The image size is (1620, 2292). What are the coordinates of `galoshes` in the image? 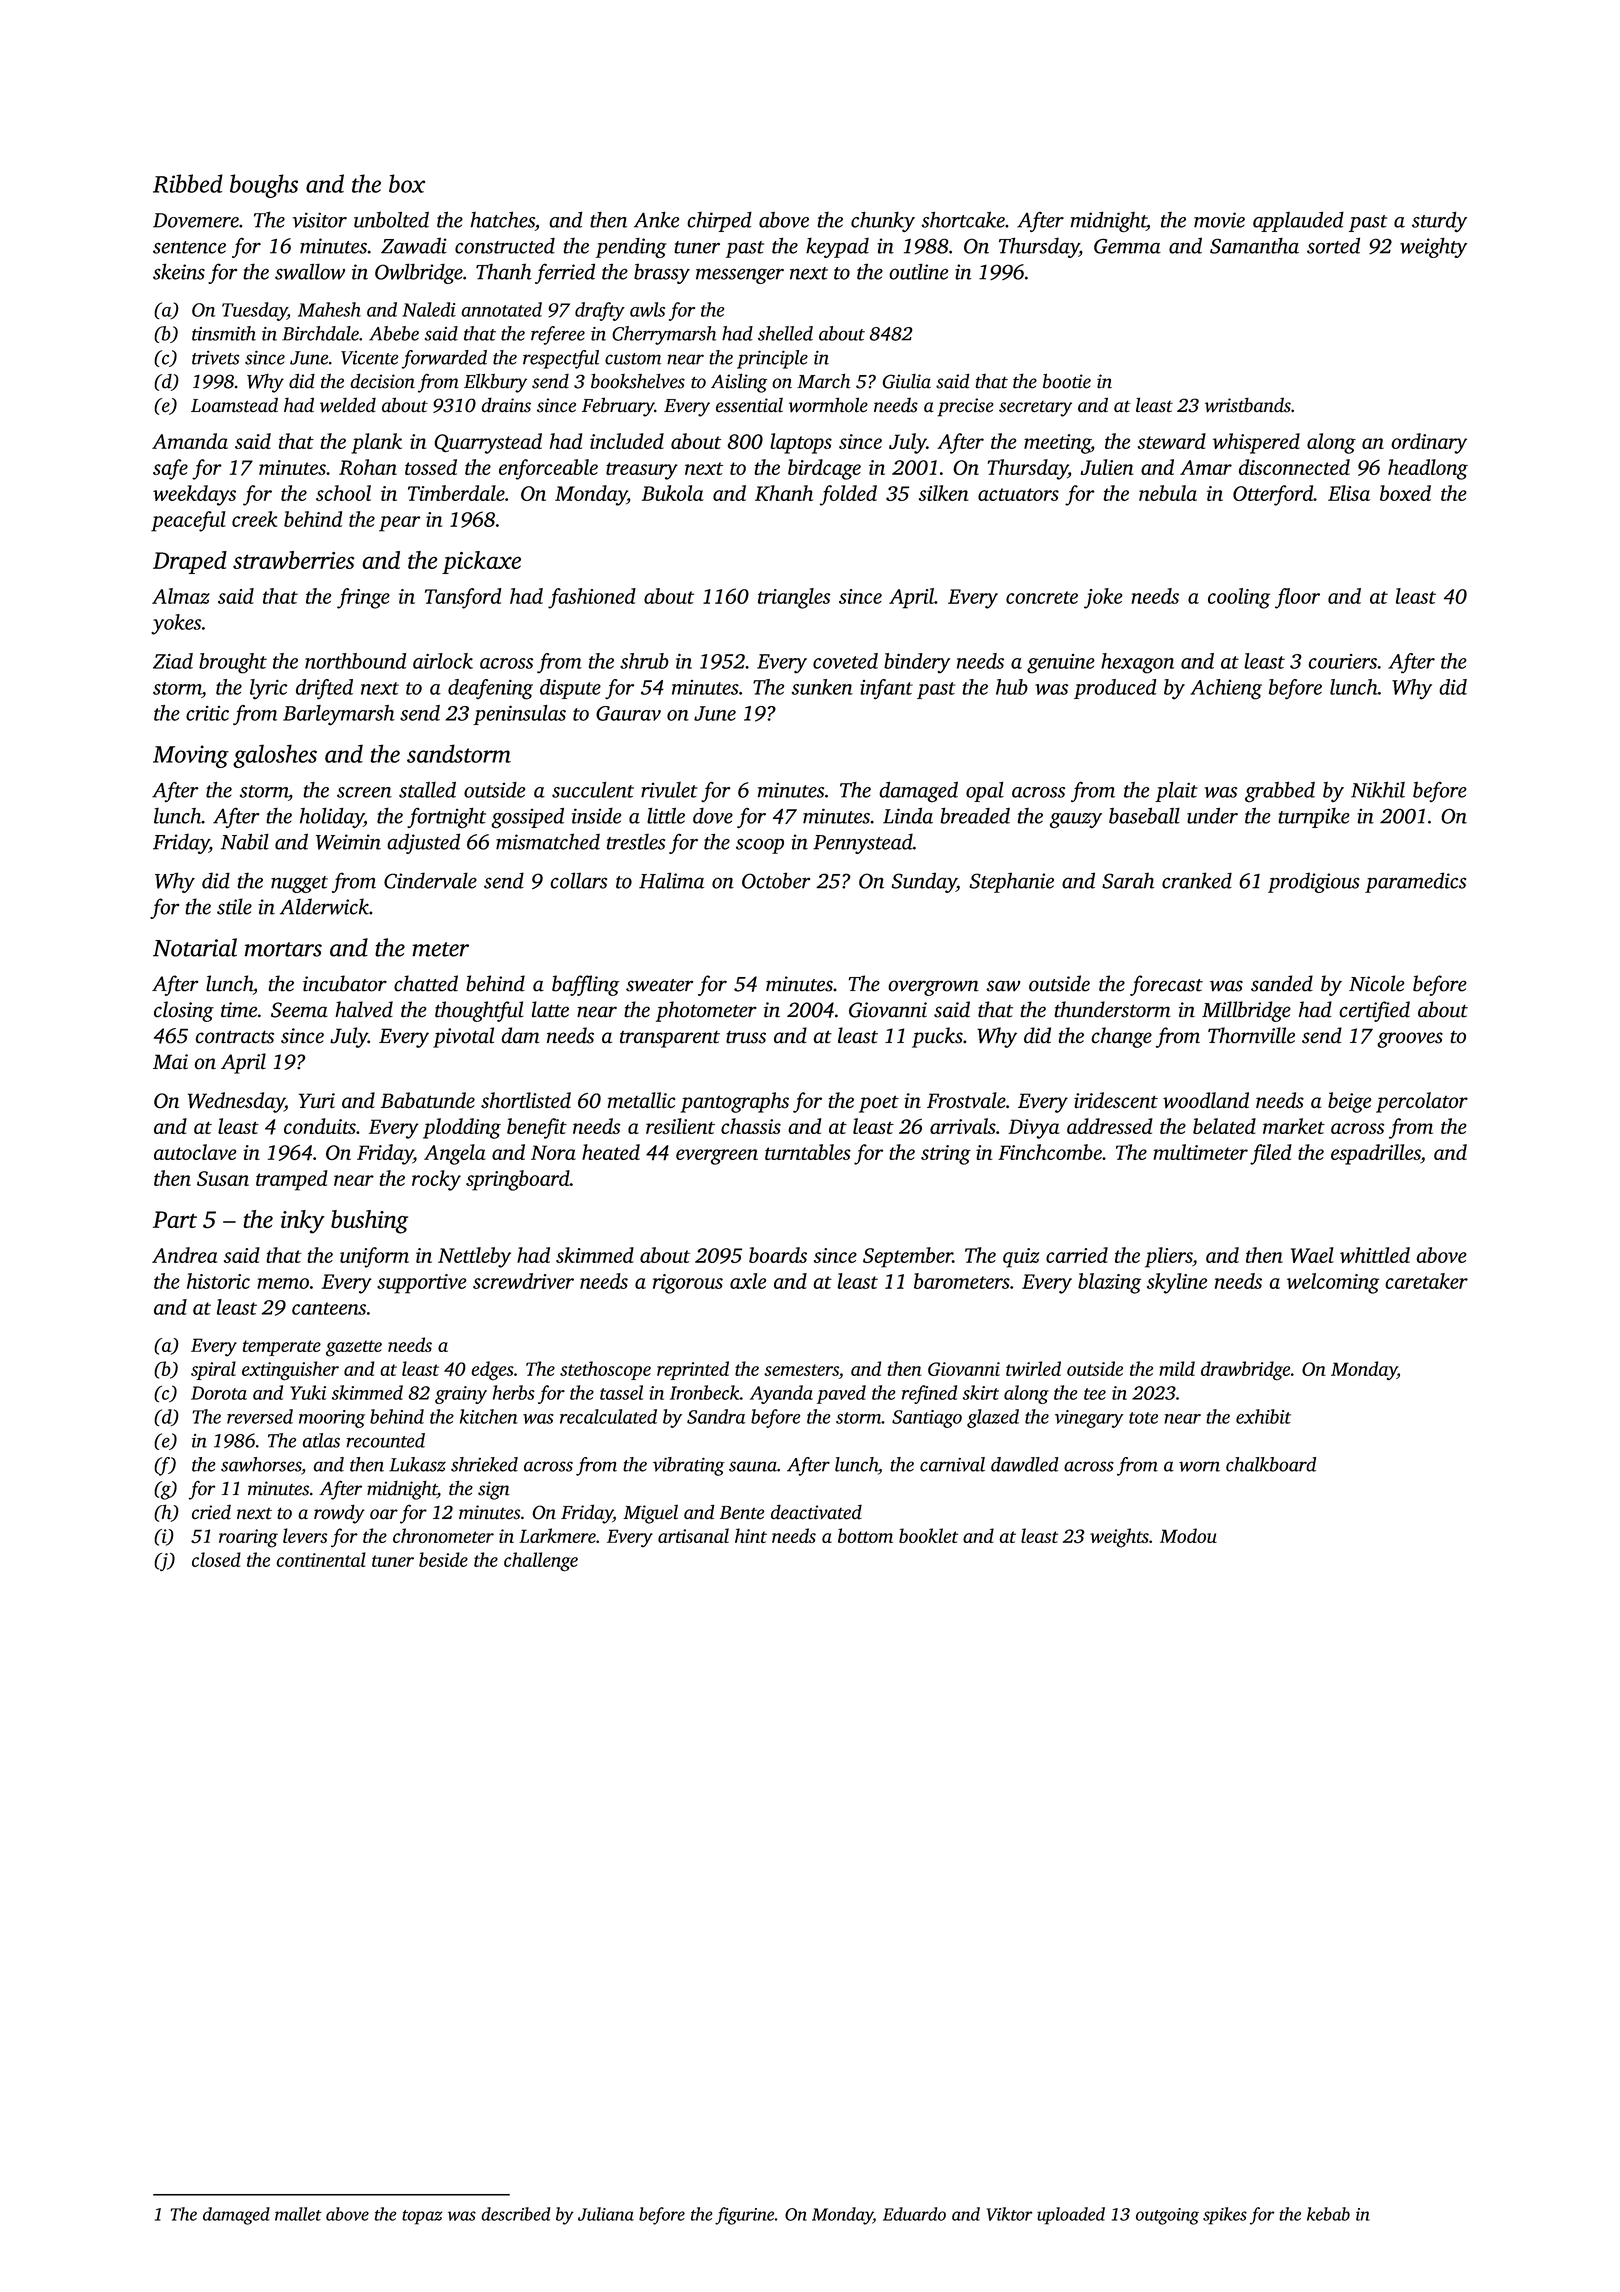 It's located at (275, 756).
